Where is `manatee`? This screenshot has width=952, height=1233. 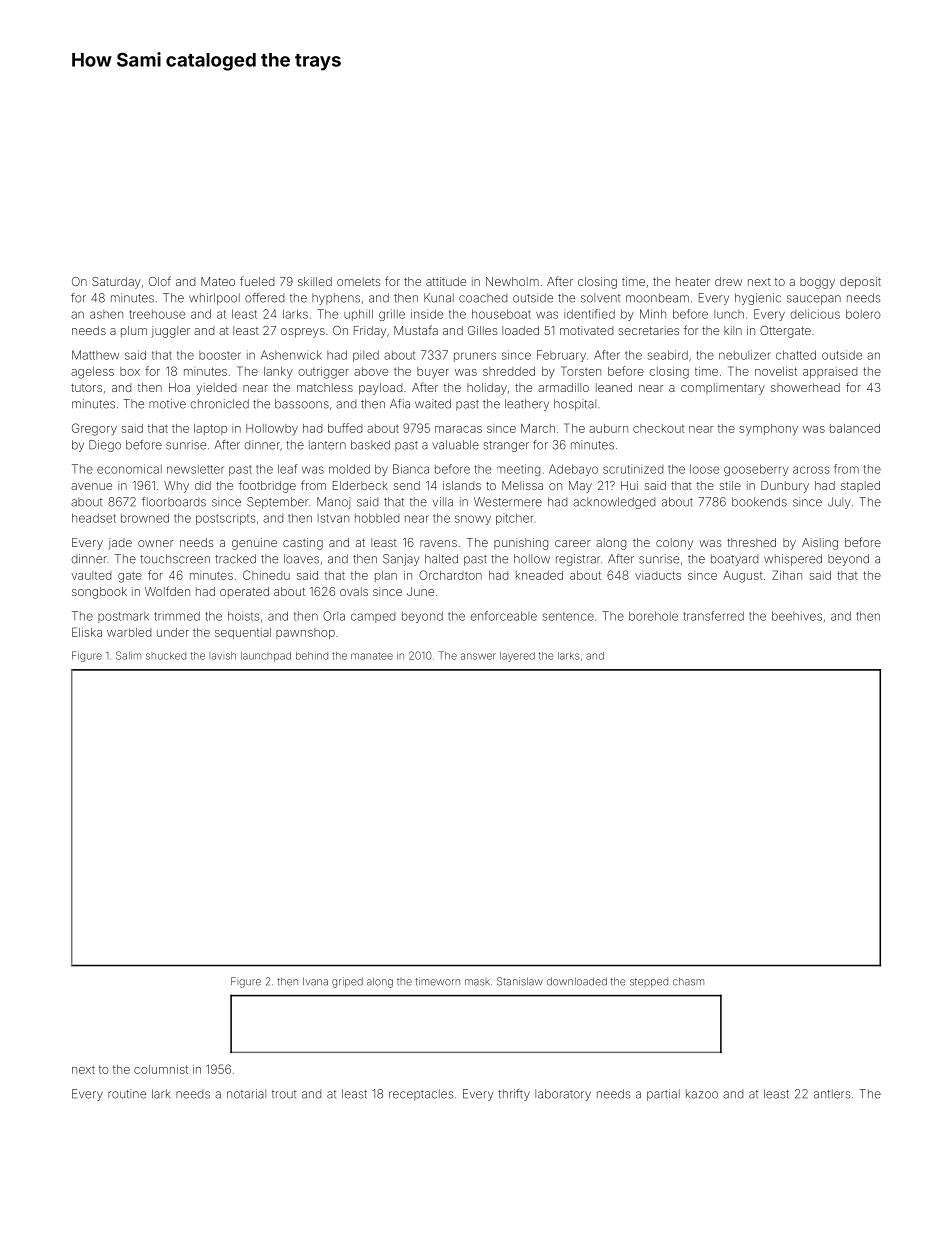
manatee is located at coordinates (372, 656).
